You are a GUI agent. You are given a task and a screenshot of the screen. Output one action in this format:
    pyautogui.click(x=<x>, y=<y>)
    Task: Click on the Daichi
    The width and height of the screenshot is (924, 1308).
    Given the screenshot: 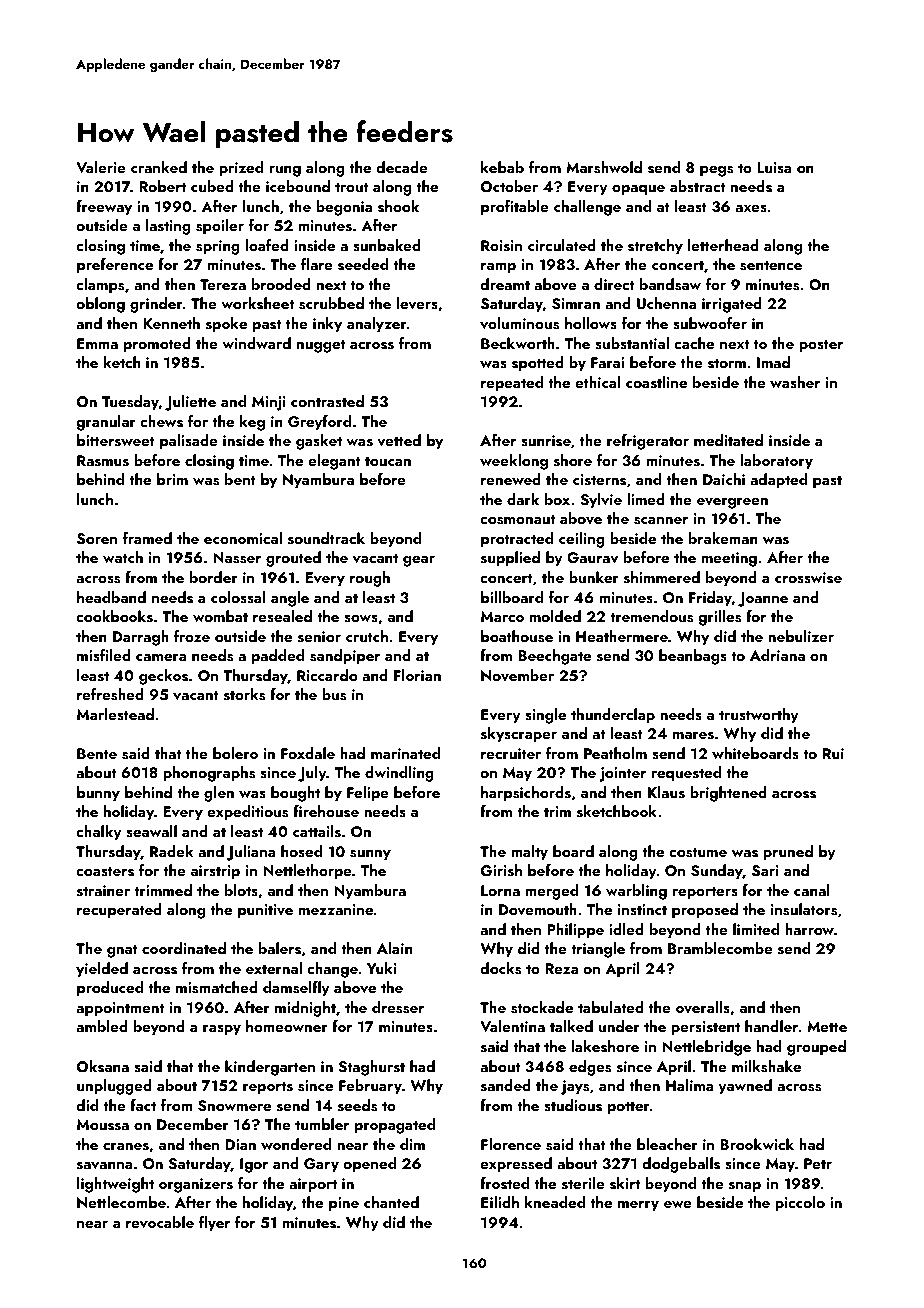 What is the action you would take?
    pyautogui.click(x=724, y=479)
